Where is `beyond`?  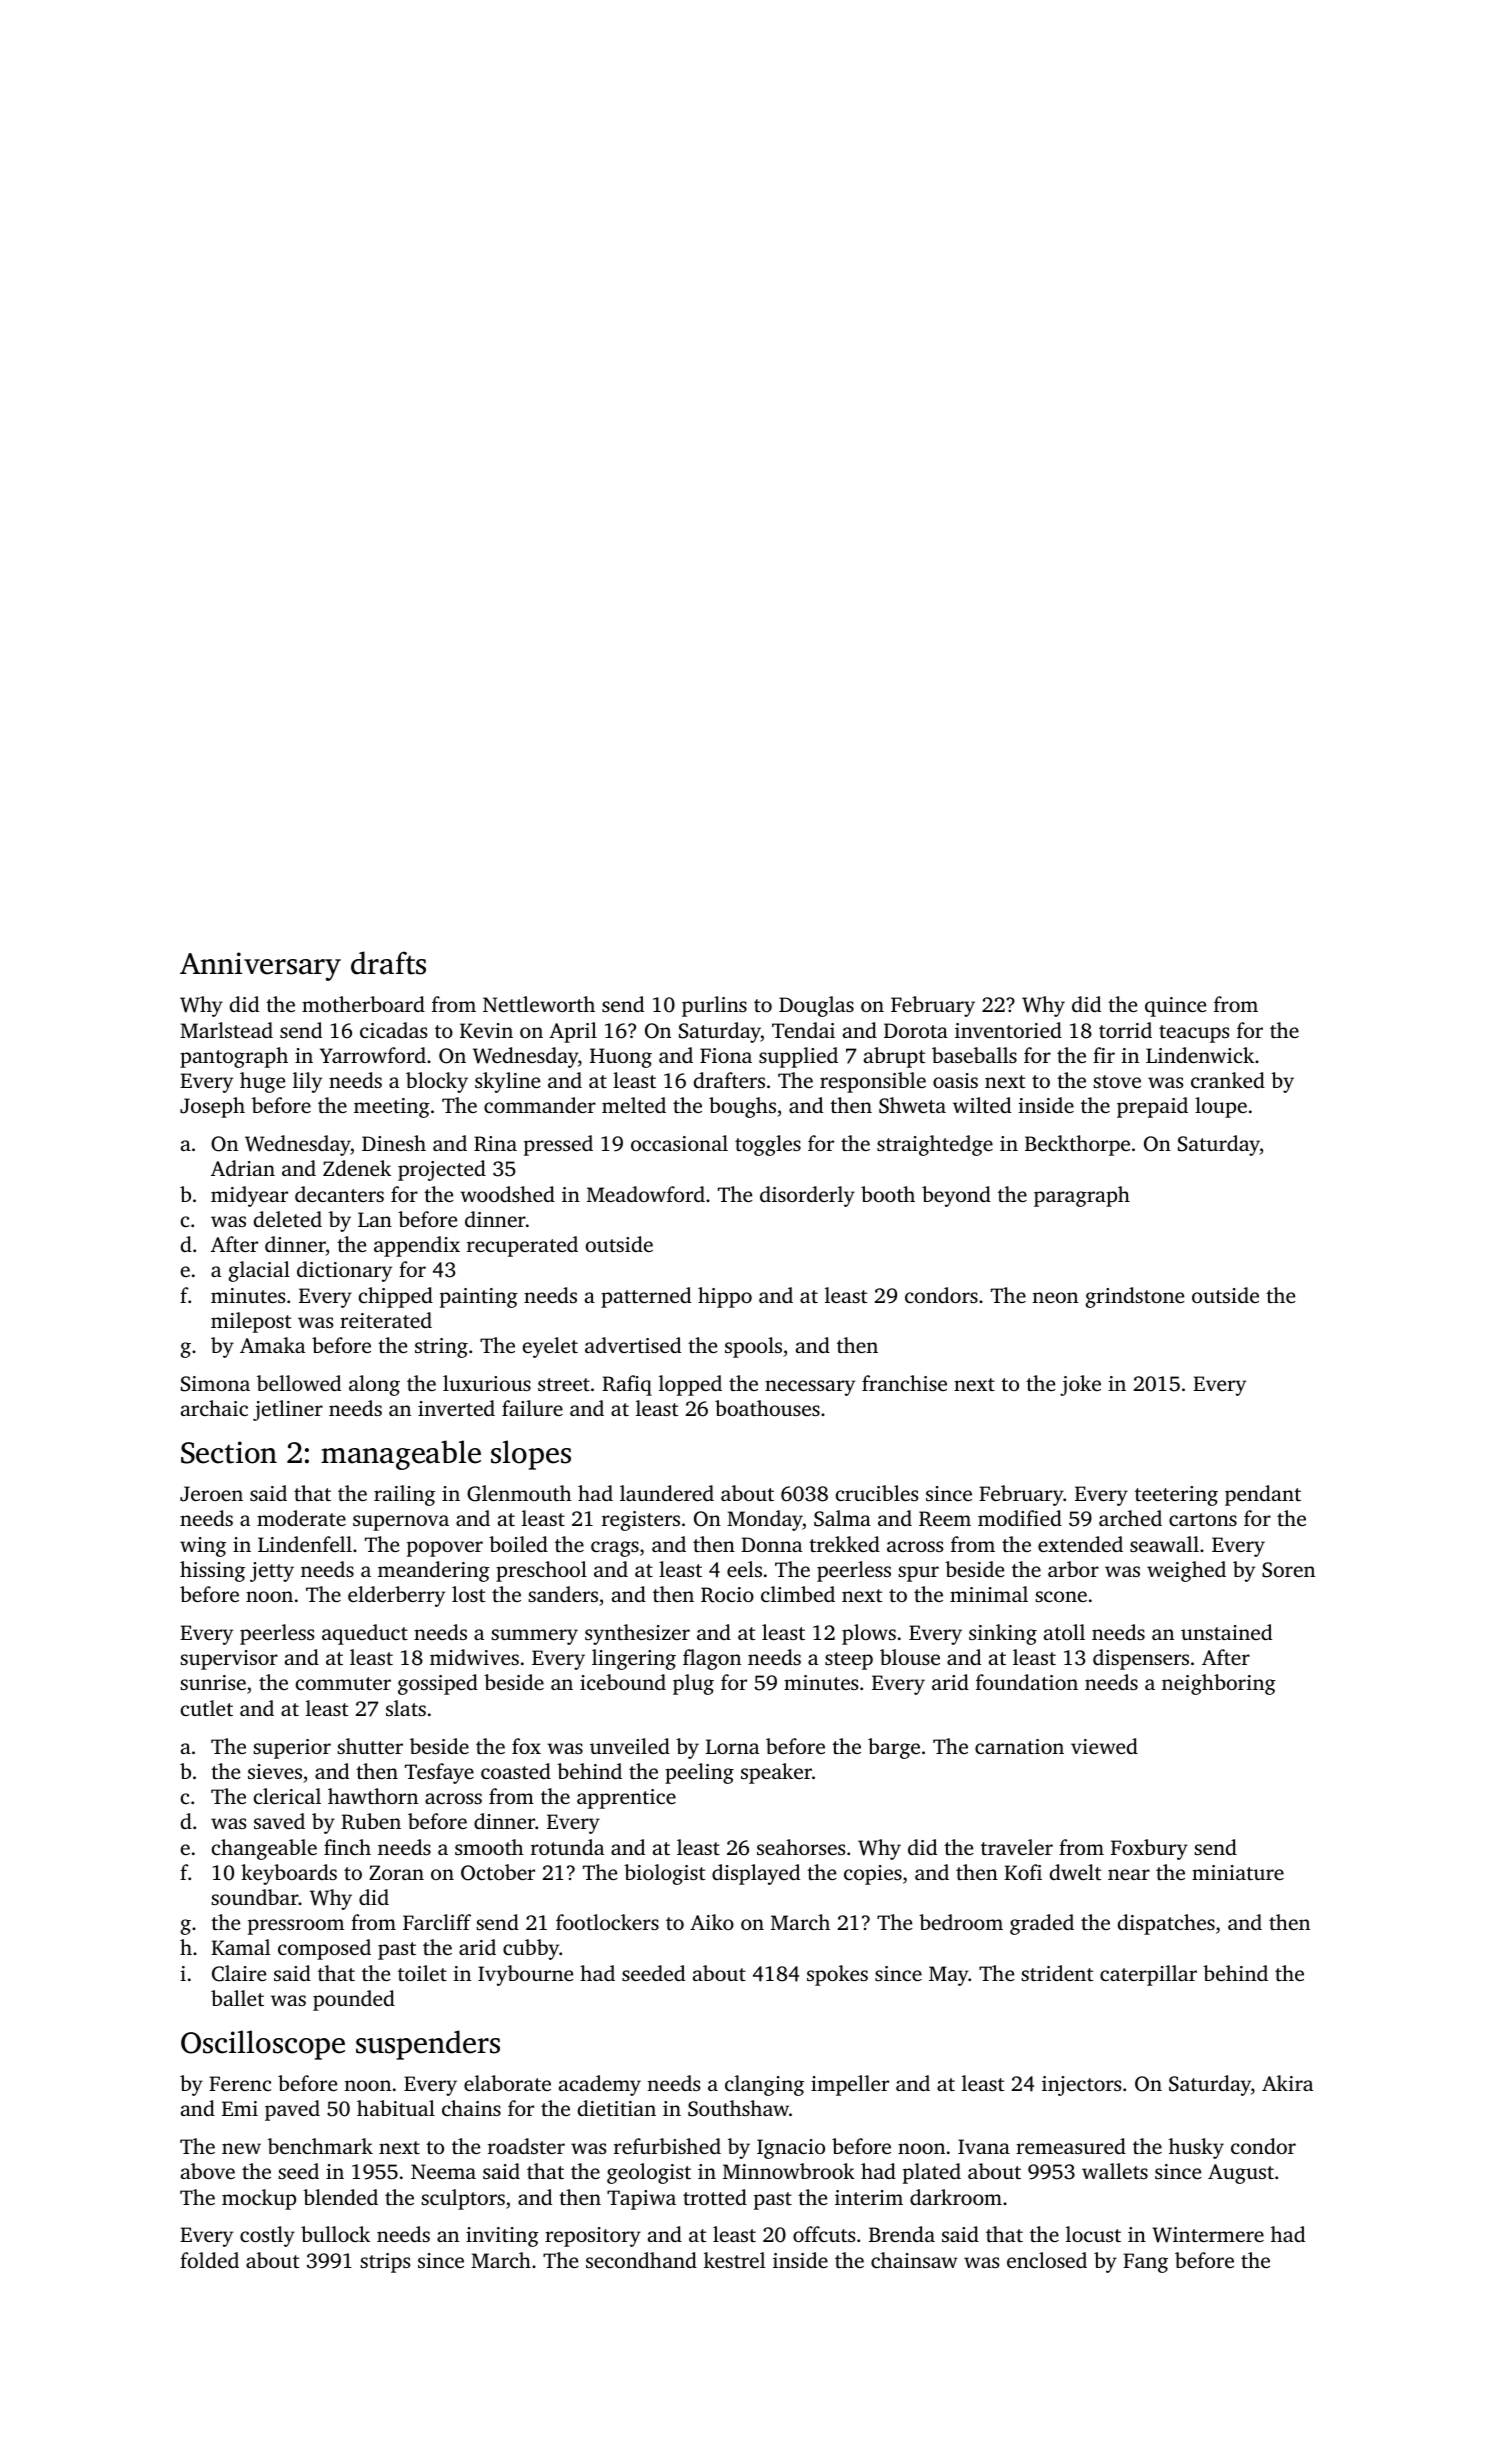
beyond is located at coordinates (956, 1196).
